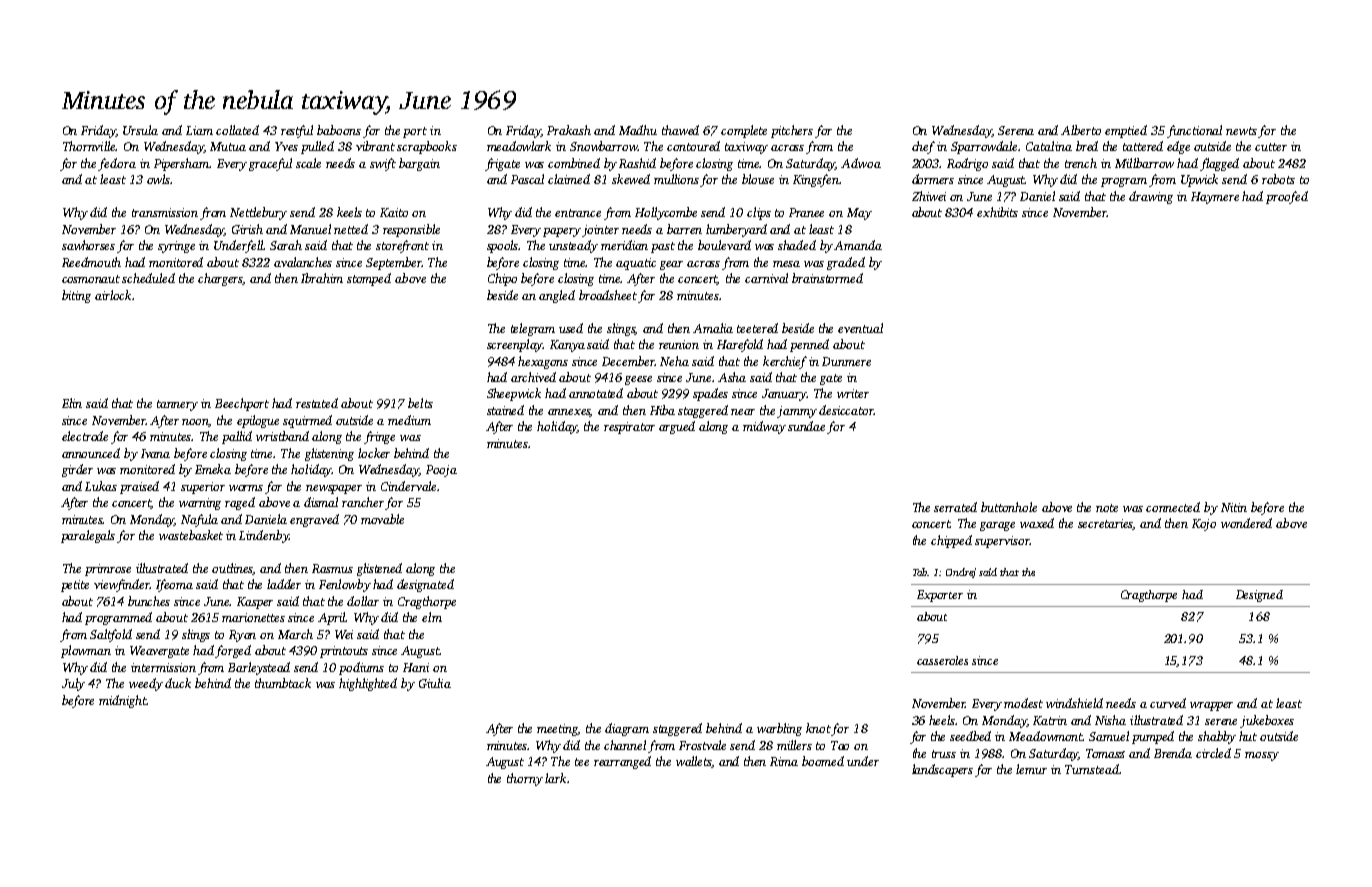 This image has width=1372, height=887. What do you see at coordinates (961, 573) in the image?
I see `Ondrej` at bounding box center [961, 573].
